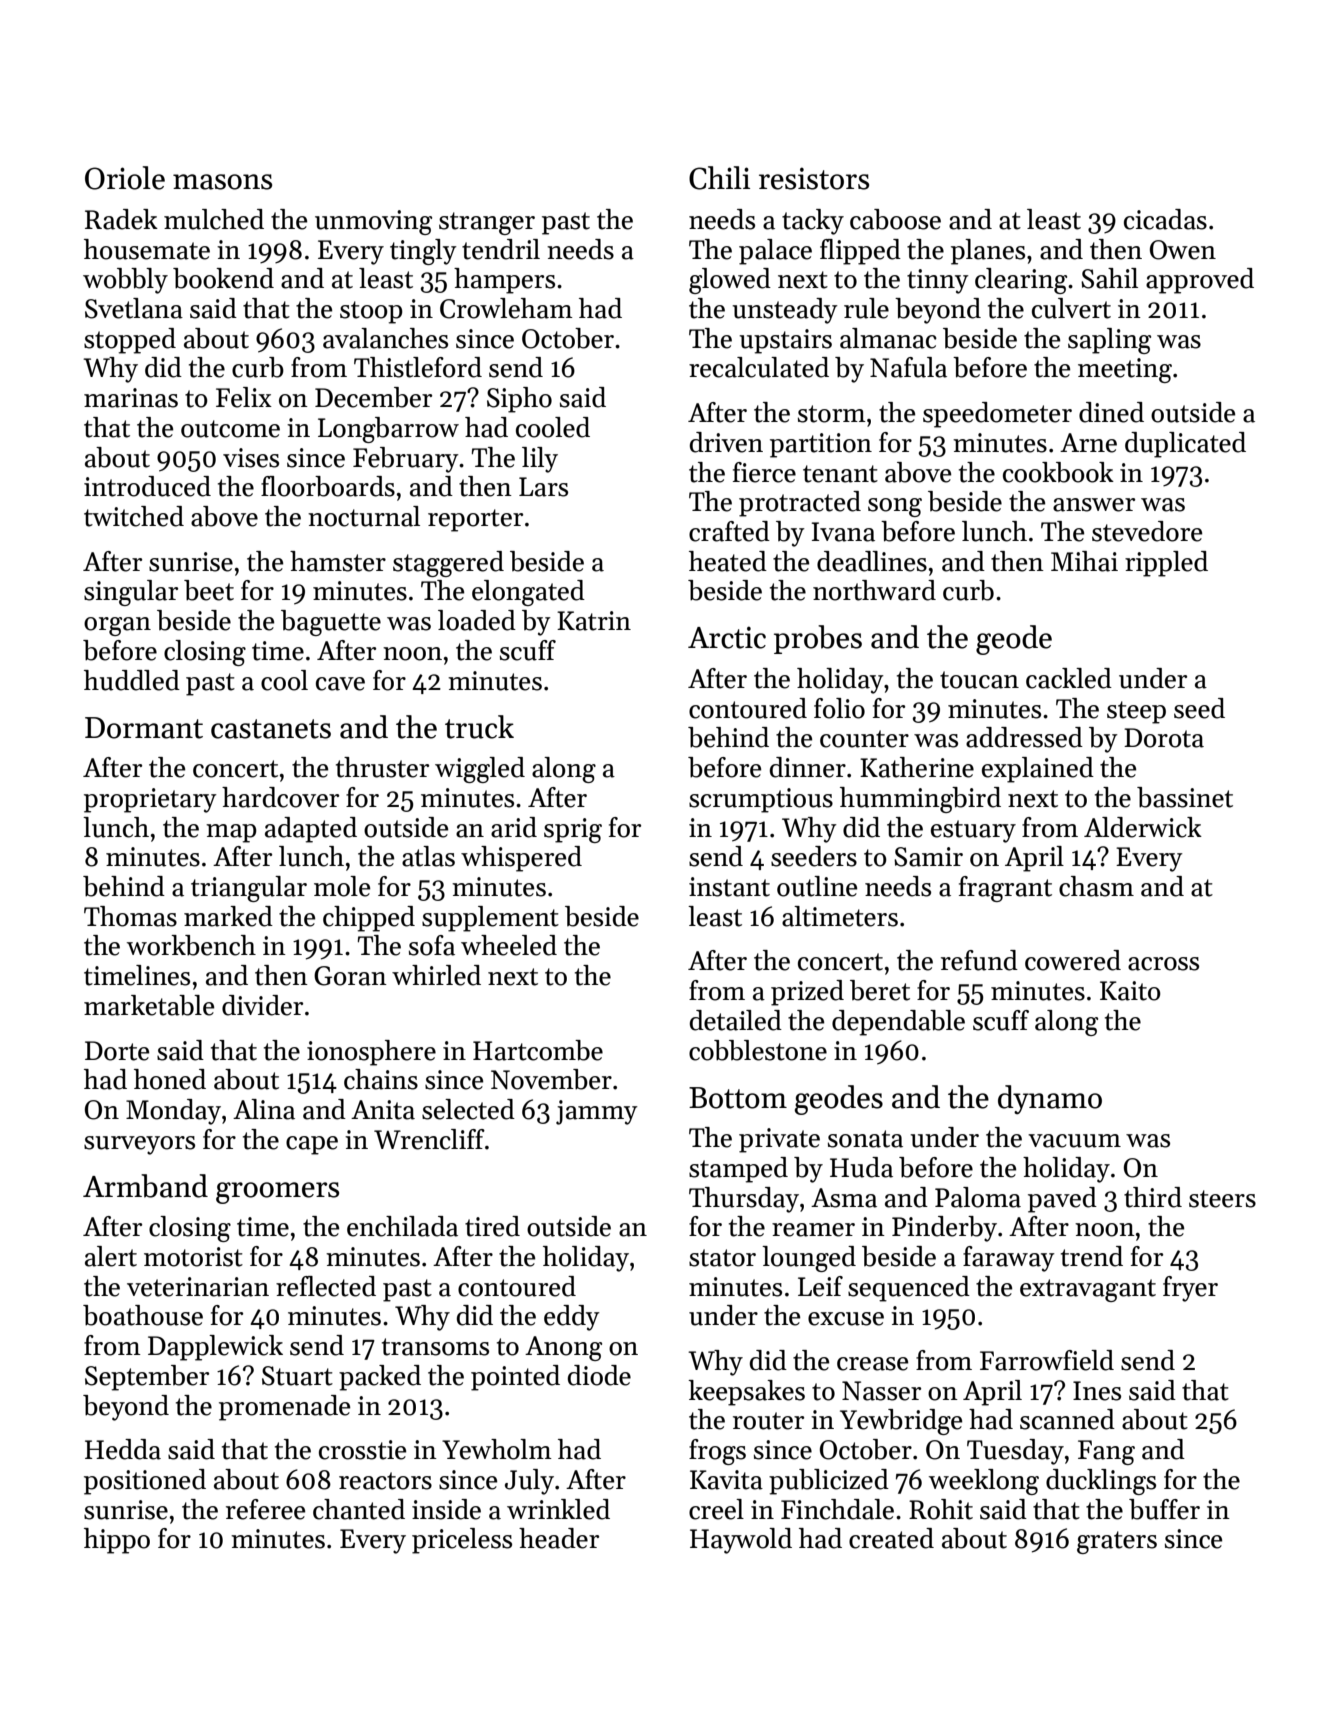 The width and height of the document is (1342, 1736). Describe the element at coordinates (719, 178) in the document. I see `Chili` at that location.
